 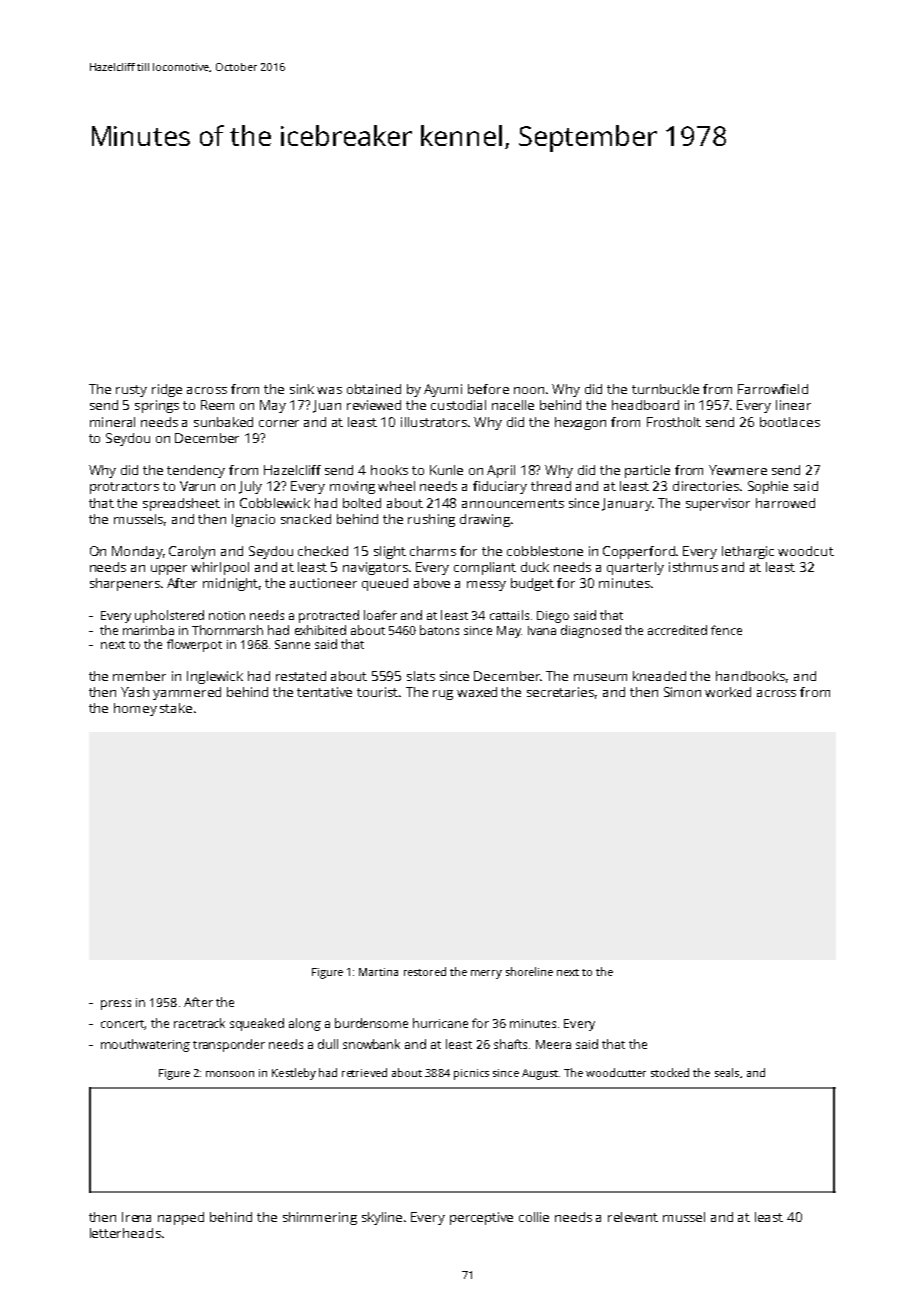 What do you see at coordinates (633, 1217) in the page?
I see `relevant` at bounding box center [633, 1217].
